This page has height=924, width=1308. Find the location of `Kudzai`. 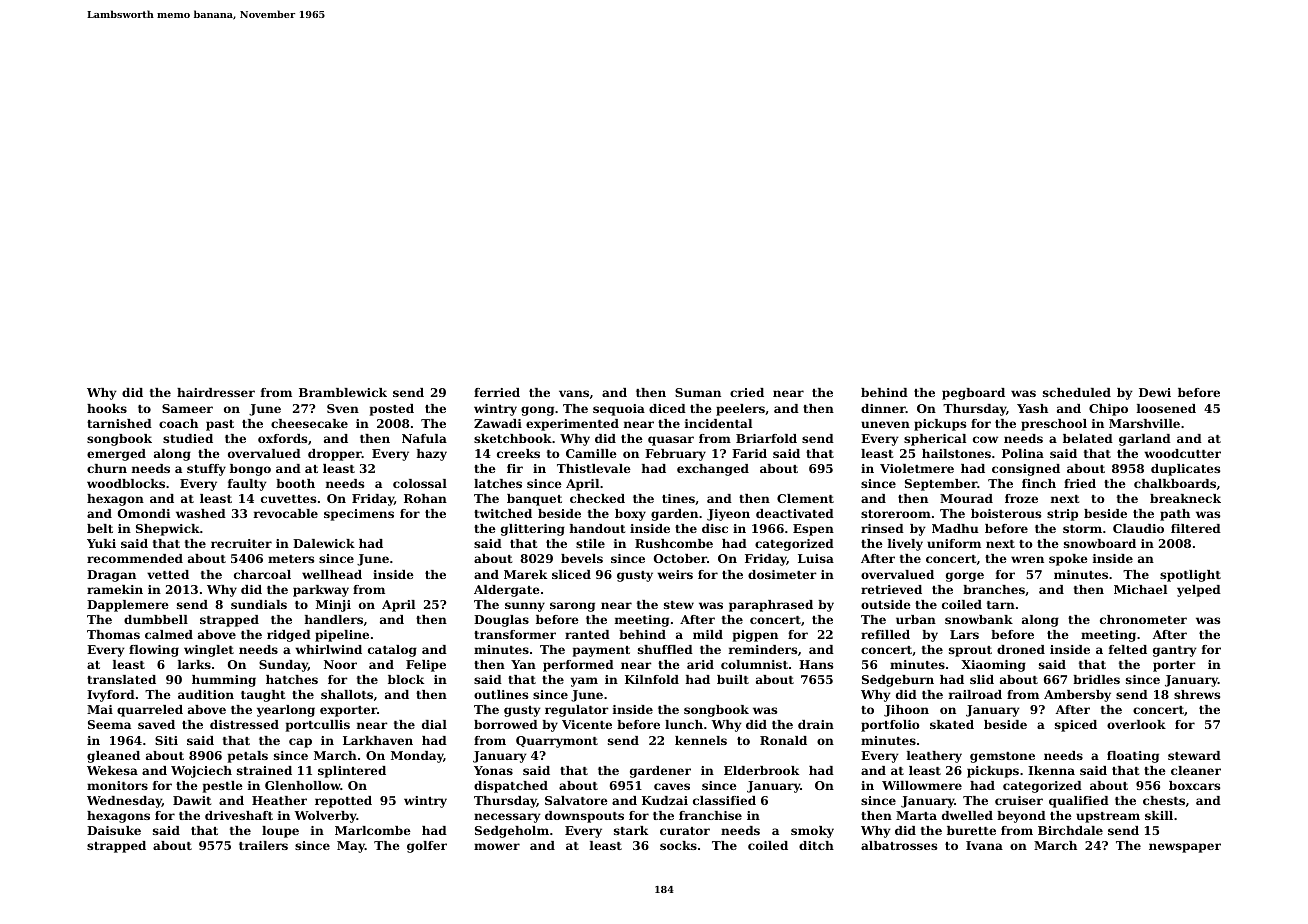

Kudzai is located at coordinates (665, 800).
